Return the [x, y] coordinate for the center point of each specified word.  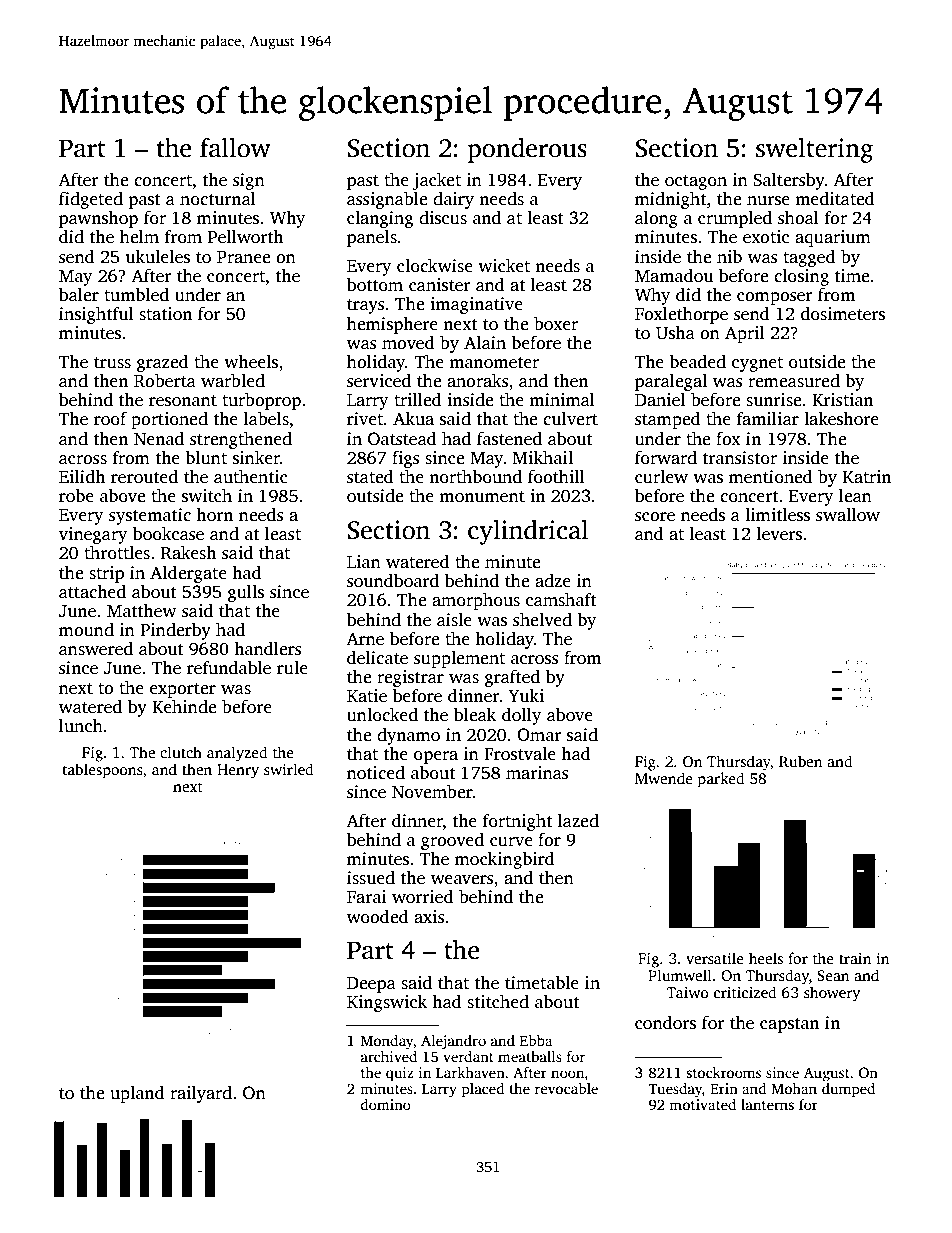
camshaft [561, 599]
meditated [835, 199]
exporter [183, 690]
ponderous [527, 150]
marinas [537, 773]
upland [137, 1094]
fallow [235, 147]
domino [386, 1104]
